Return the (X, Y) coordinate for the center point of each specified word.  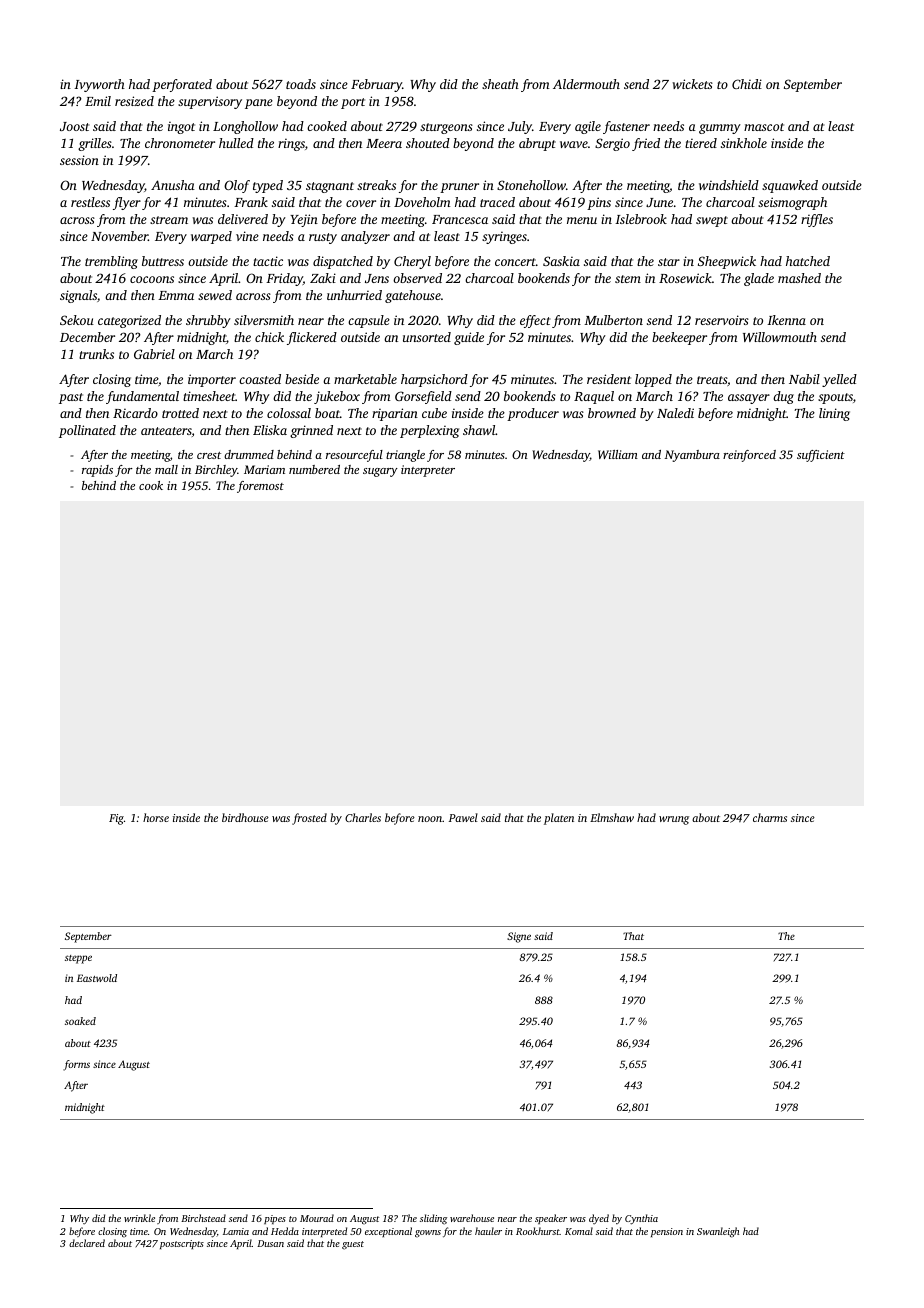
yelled (839, 380)
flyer (127, 203)
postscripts (182, 1244)
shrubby (208, 321)
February (376, 85)
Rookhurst (538, 1231)
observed (417, 278)
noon (430, 819)
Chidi (747, 84)
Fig (116, 819)
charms (770, 817)
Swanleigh (718, 1232)
